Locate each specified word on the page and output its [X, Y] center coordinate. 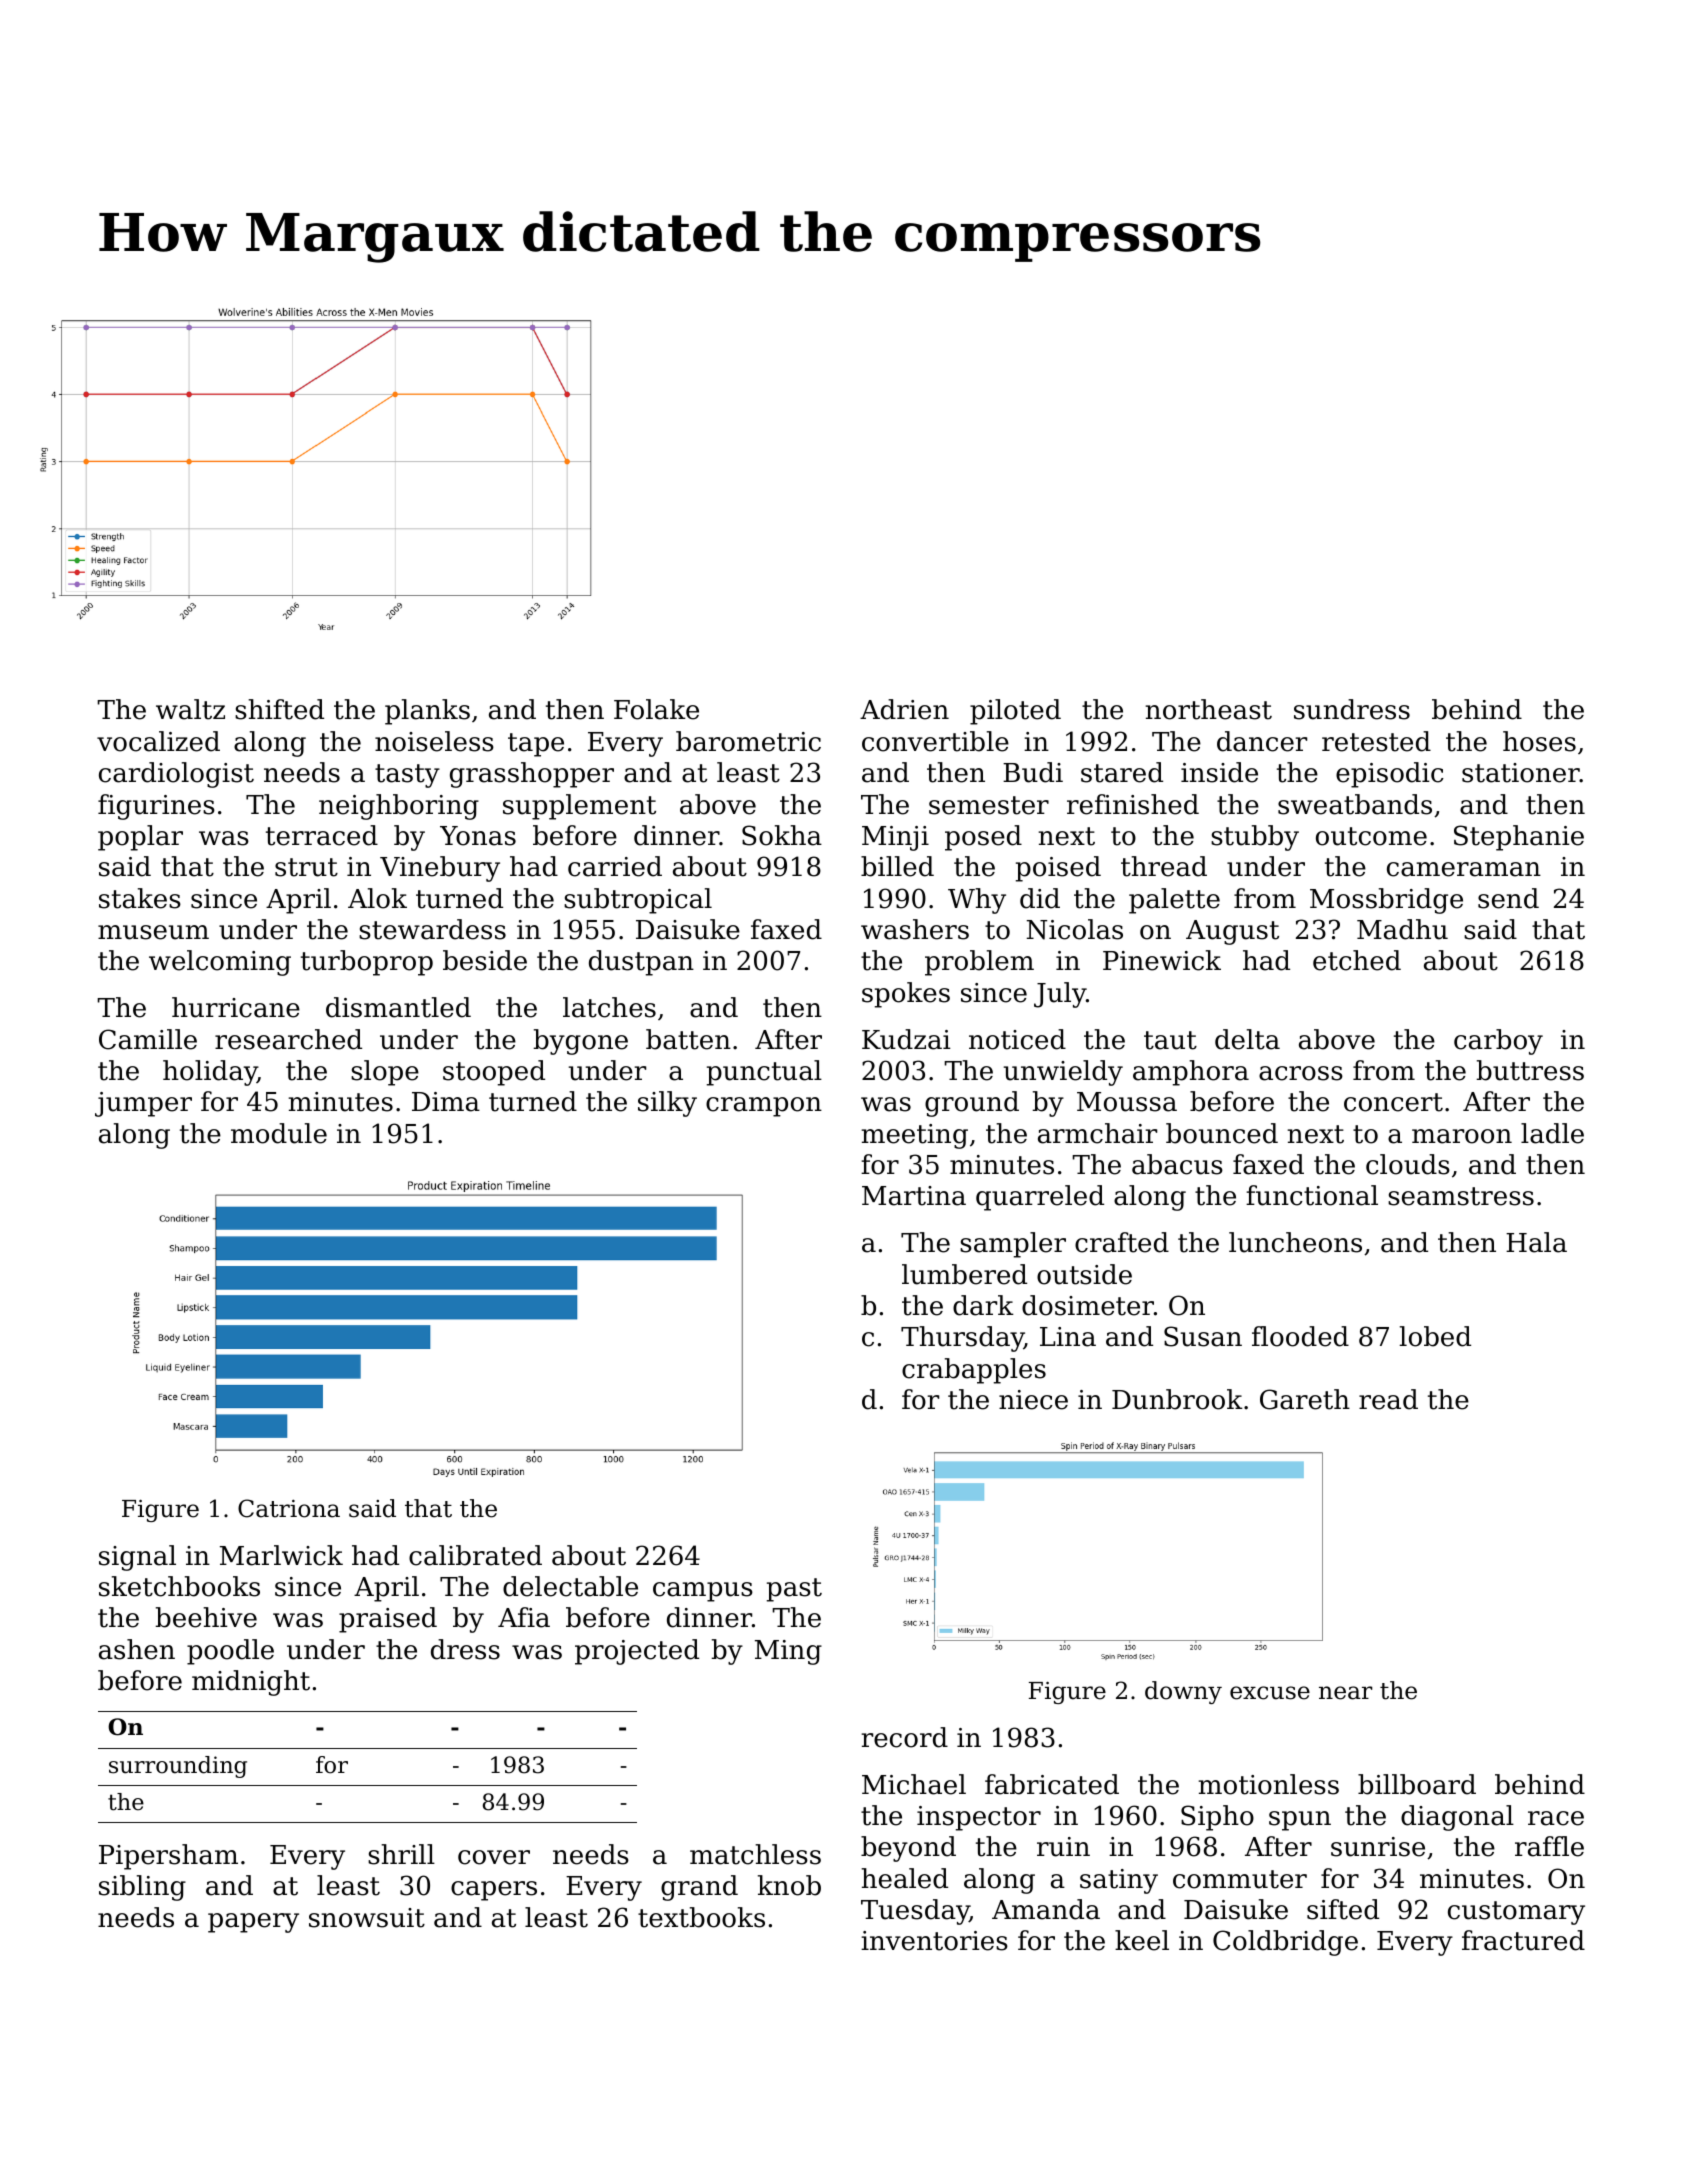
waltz [190, 709]
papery [253, 1923]
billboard [1417, 1784]
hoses [1539, 741]
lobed [1435, 1336]
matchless [755, 1854]
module [279, 1133]
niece [1033, 1400]
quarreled [1040, 1198]
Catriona [289, 1508]
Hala [1536, 1242]
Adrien [904, 709]
